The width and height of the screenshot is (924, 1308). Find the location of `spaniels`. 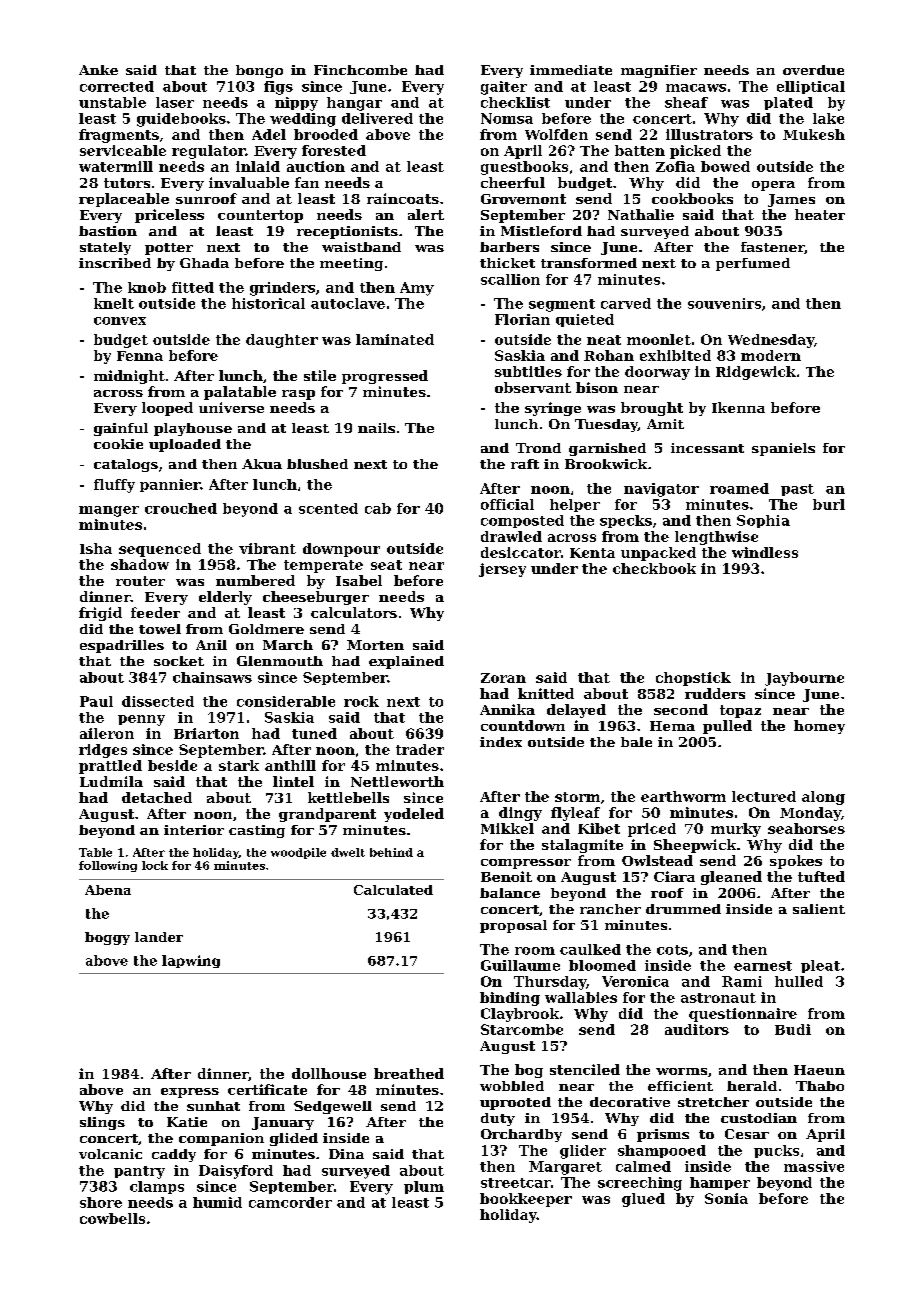

spaniels is located at coordinates (783, 449).
